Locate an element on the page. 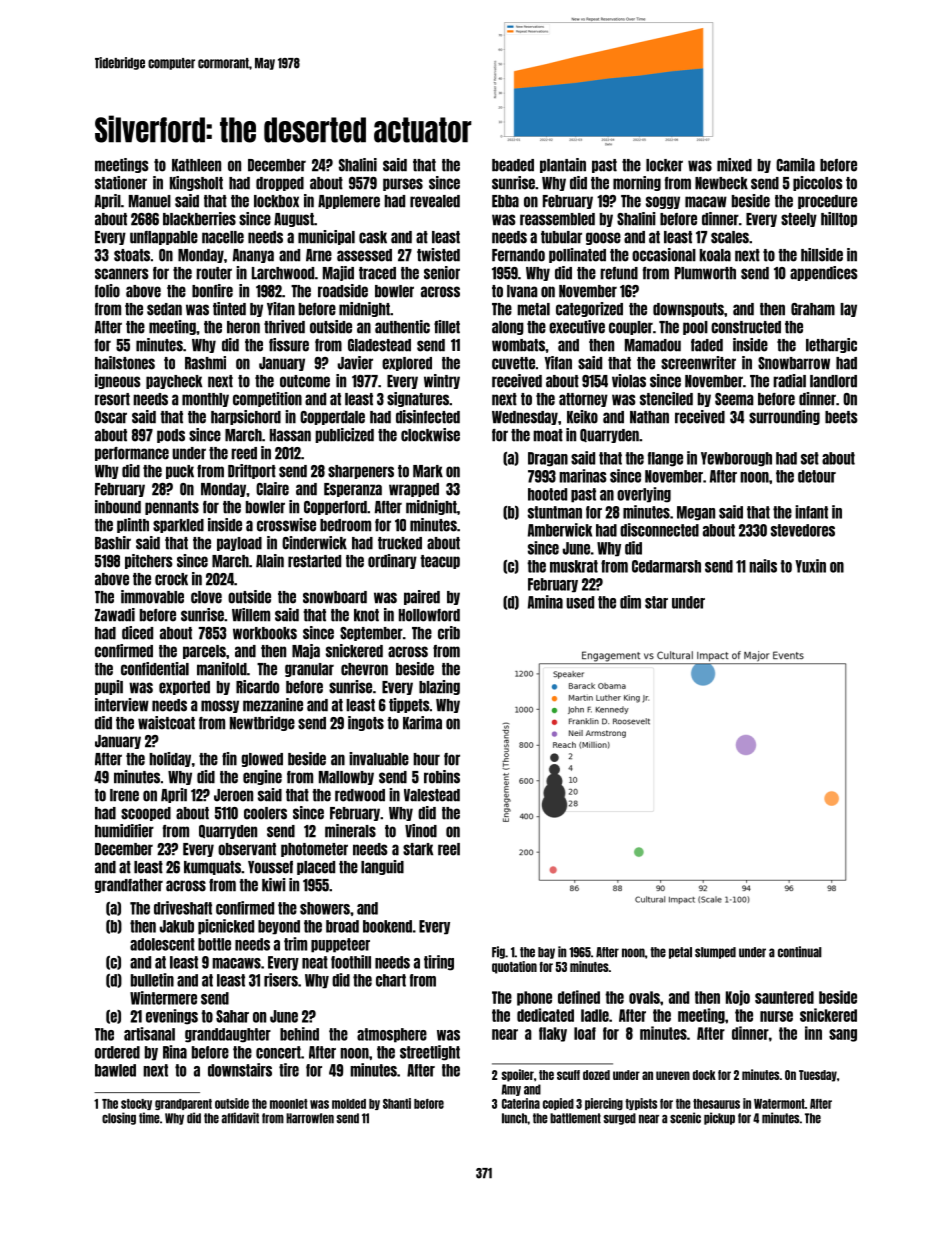 The height and width of the document is (1233, 952). competition is located at coordinates (267, 399).
